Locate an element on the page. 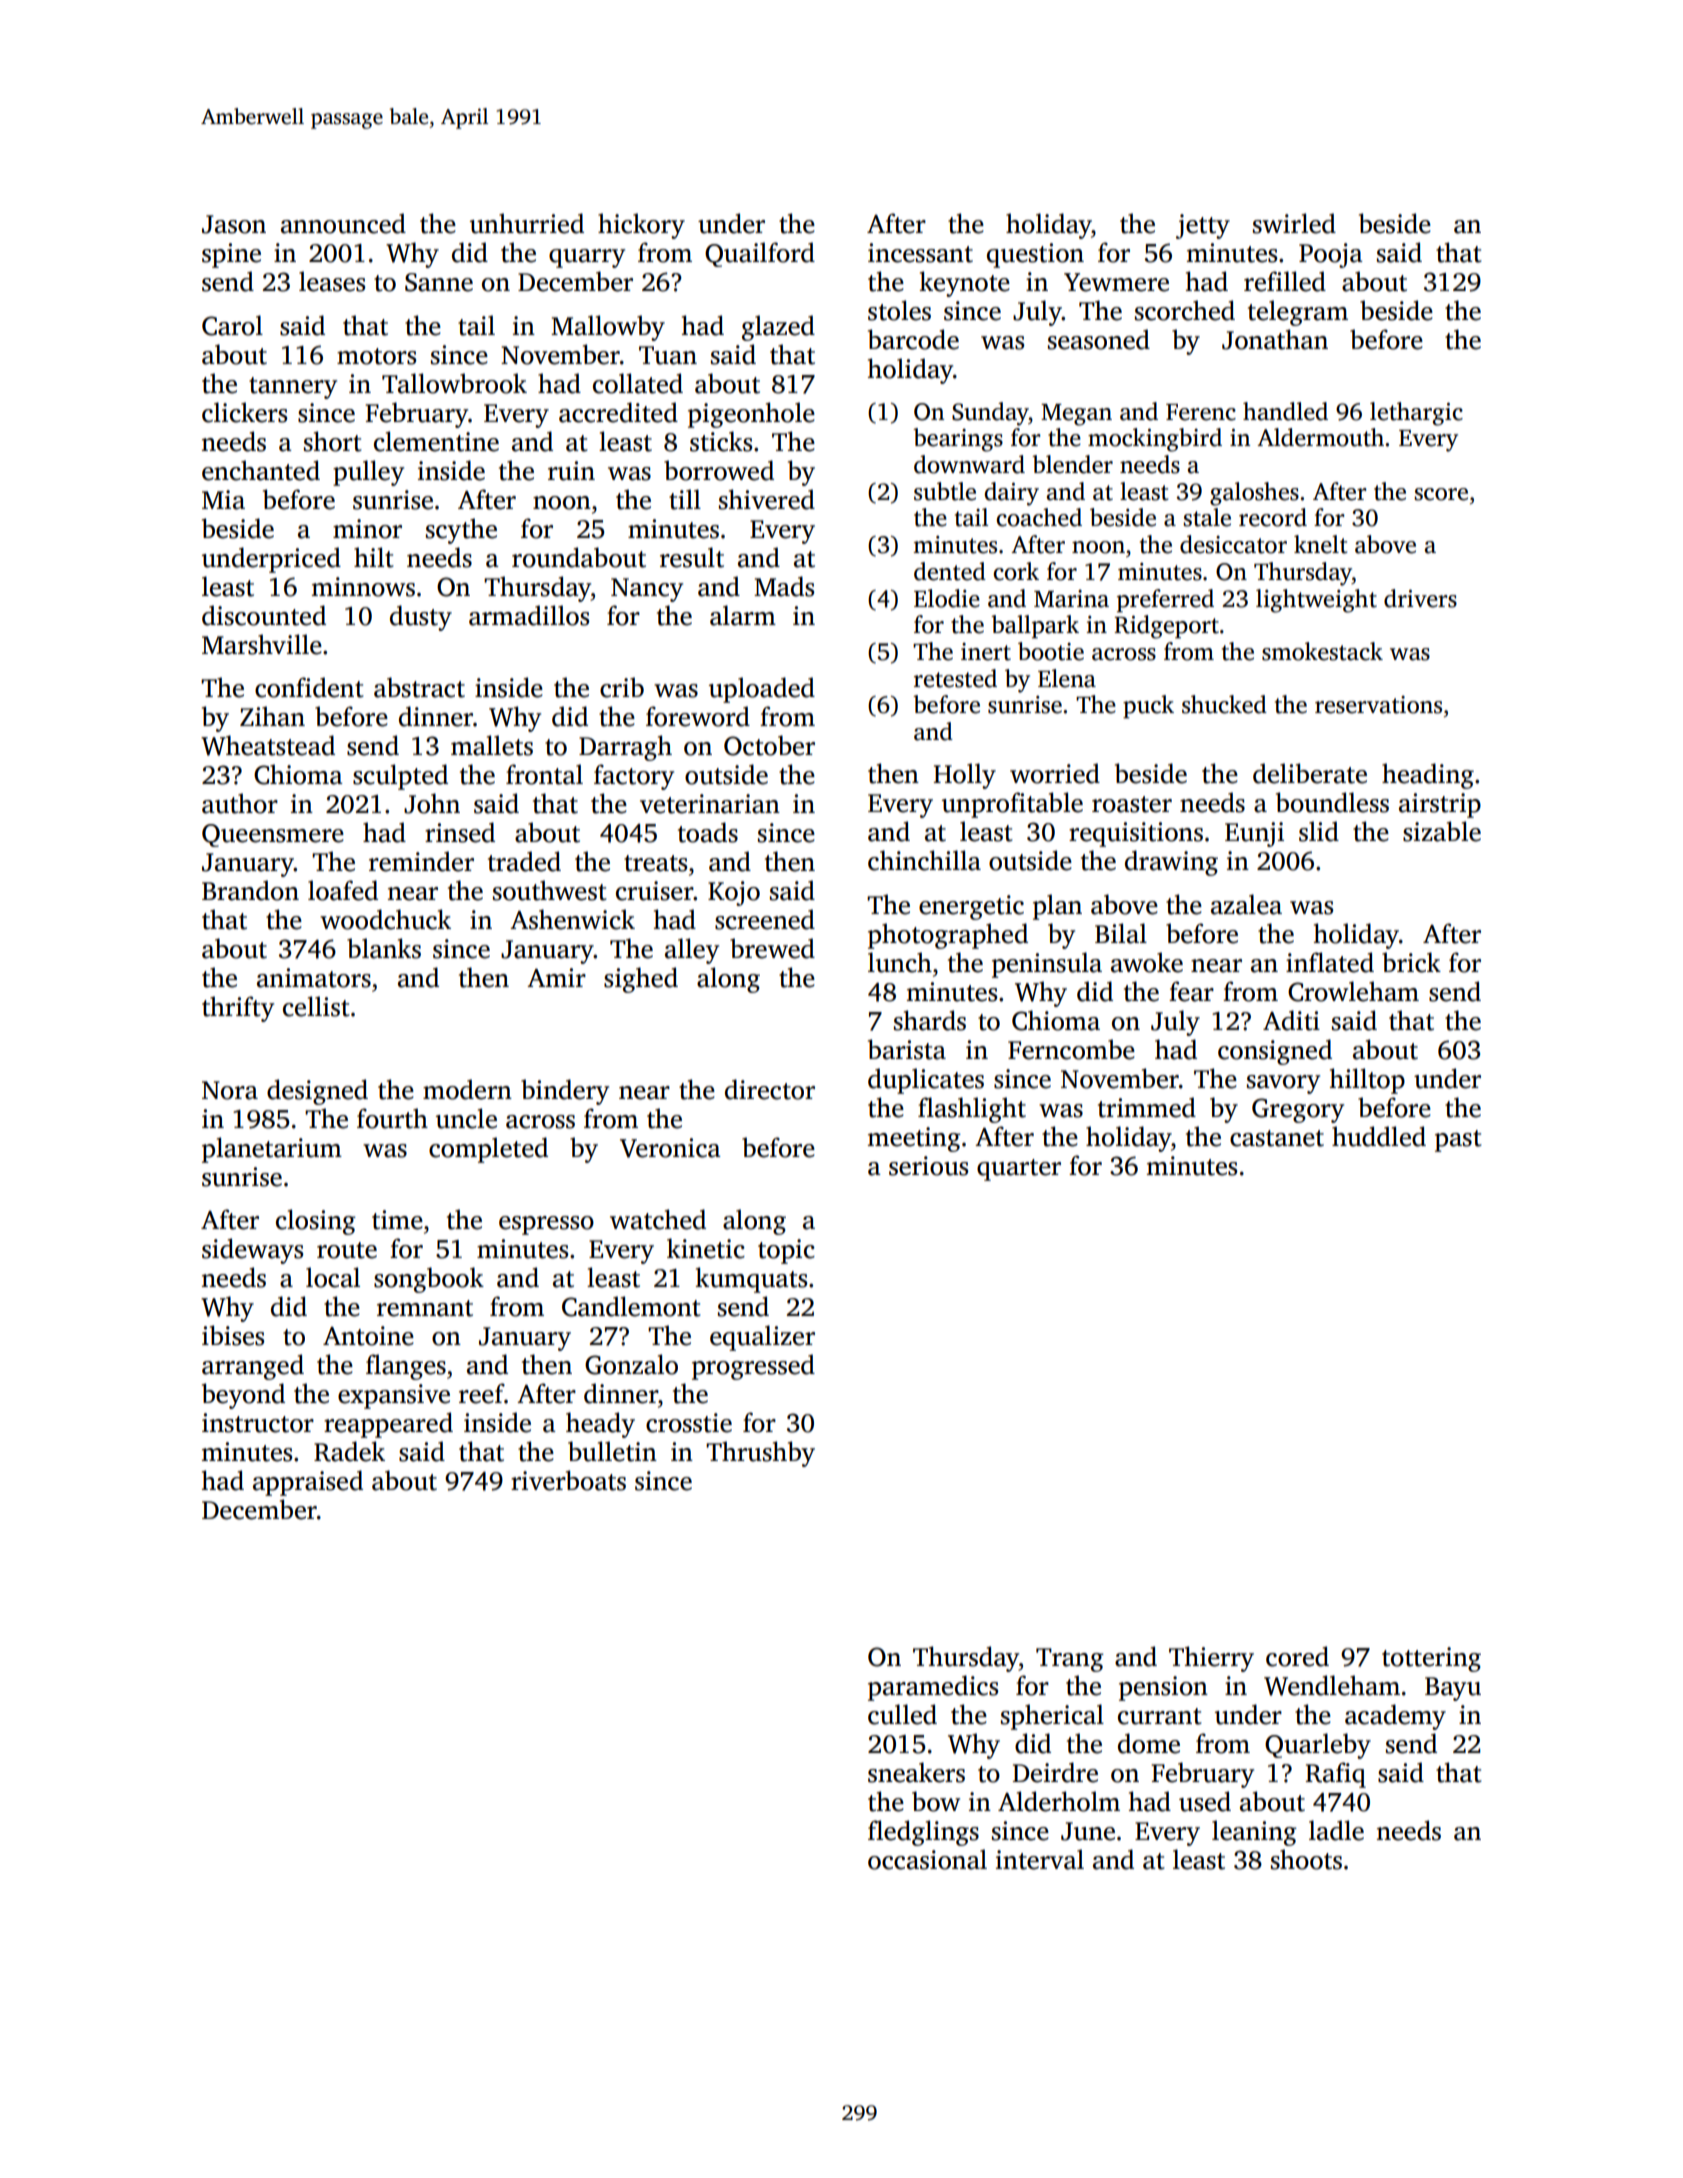  swirled is located at coordinates (1294, 223).
